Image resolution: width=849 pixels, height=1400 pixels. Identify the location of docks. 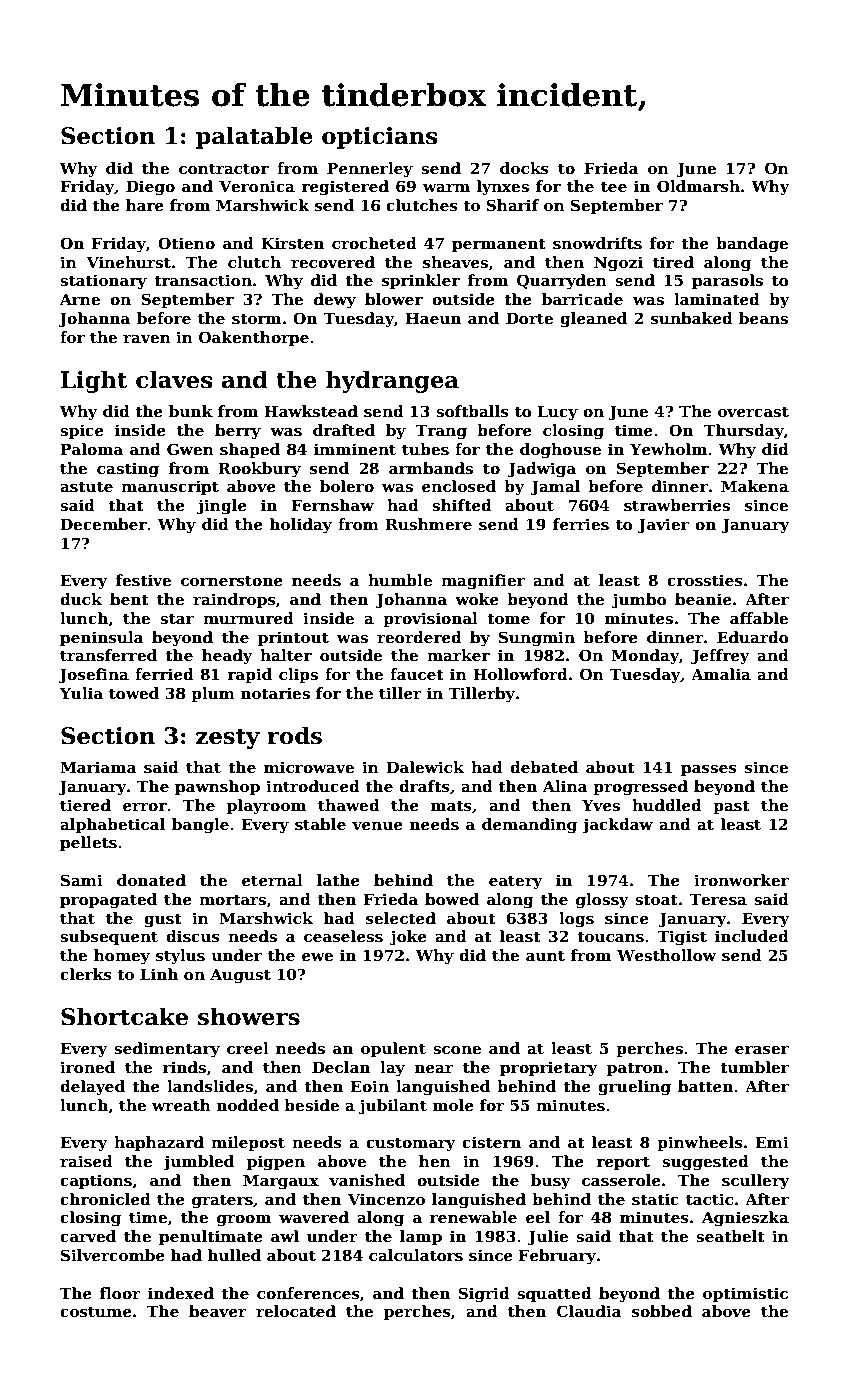
(524, 168).
